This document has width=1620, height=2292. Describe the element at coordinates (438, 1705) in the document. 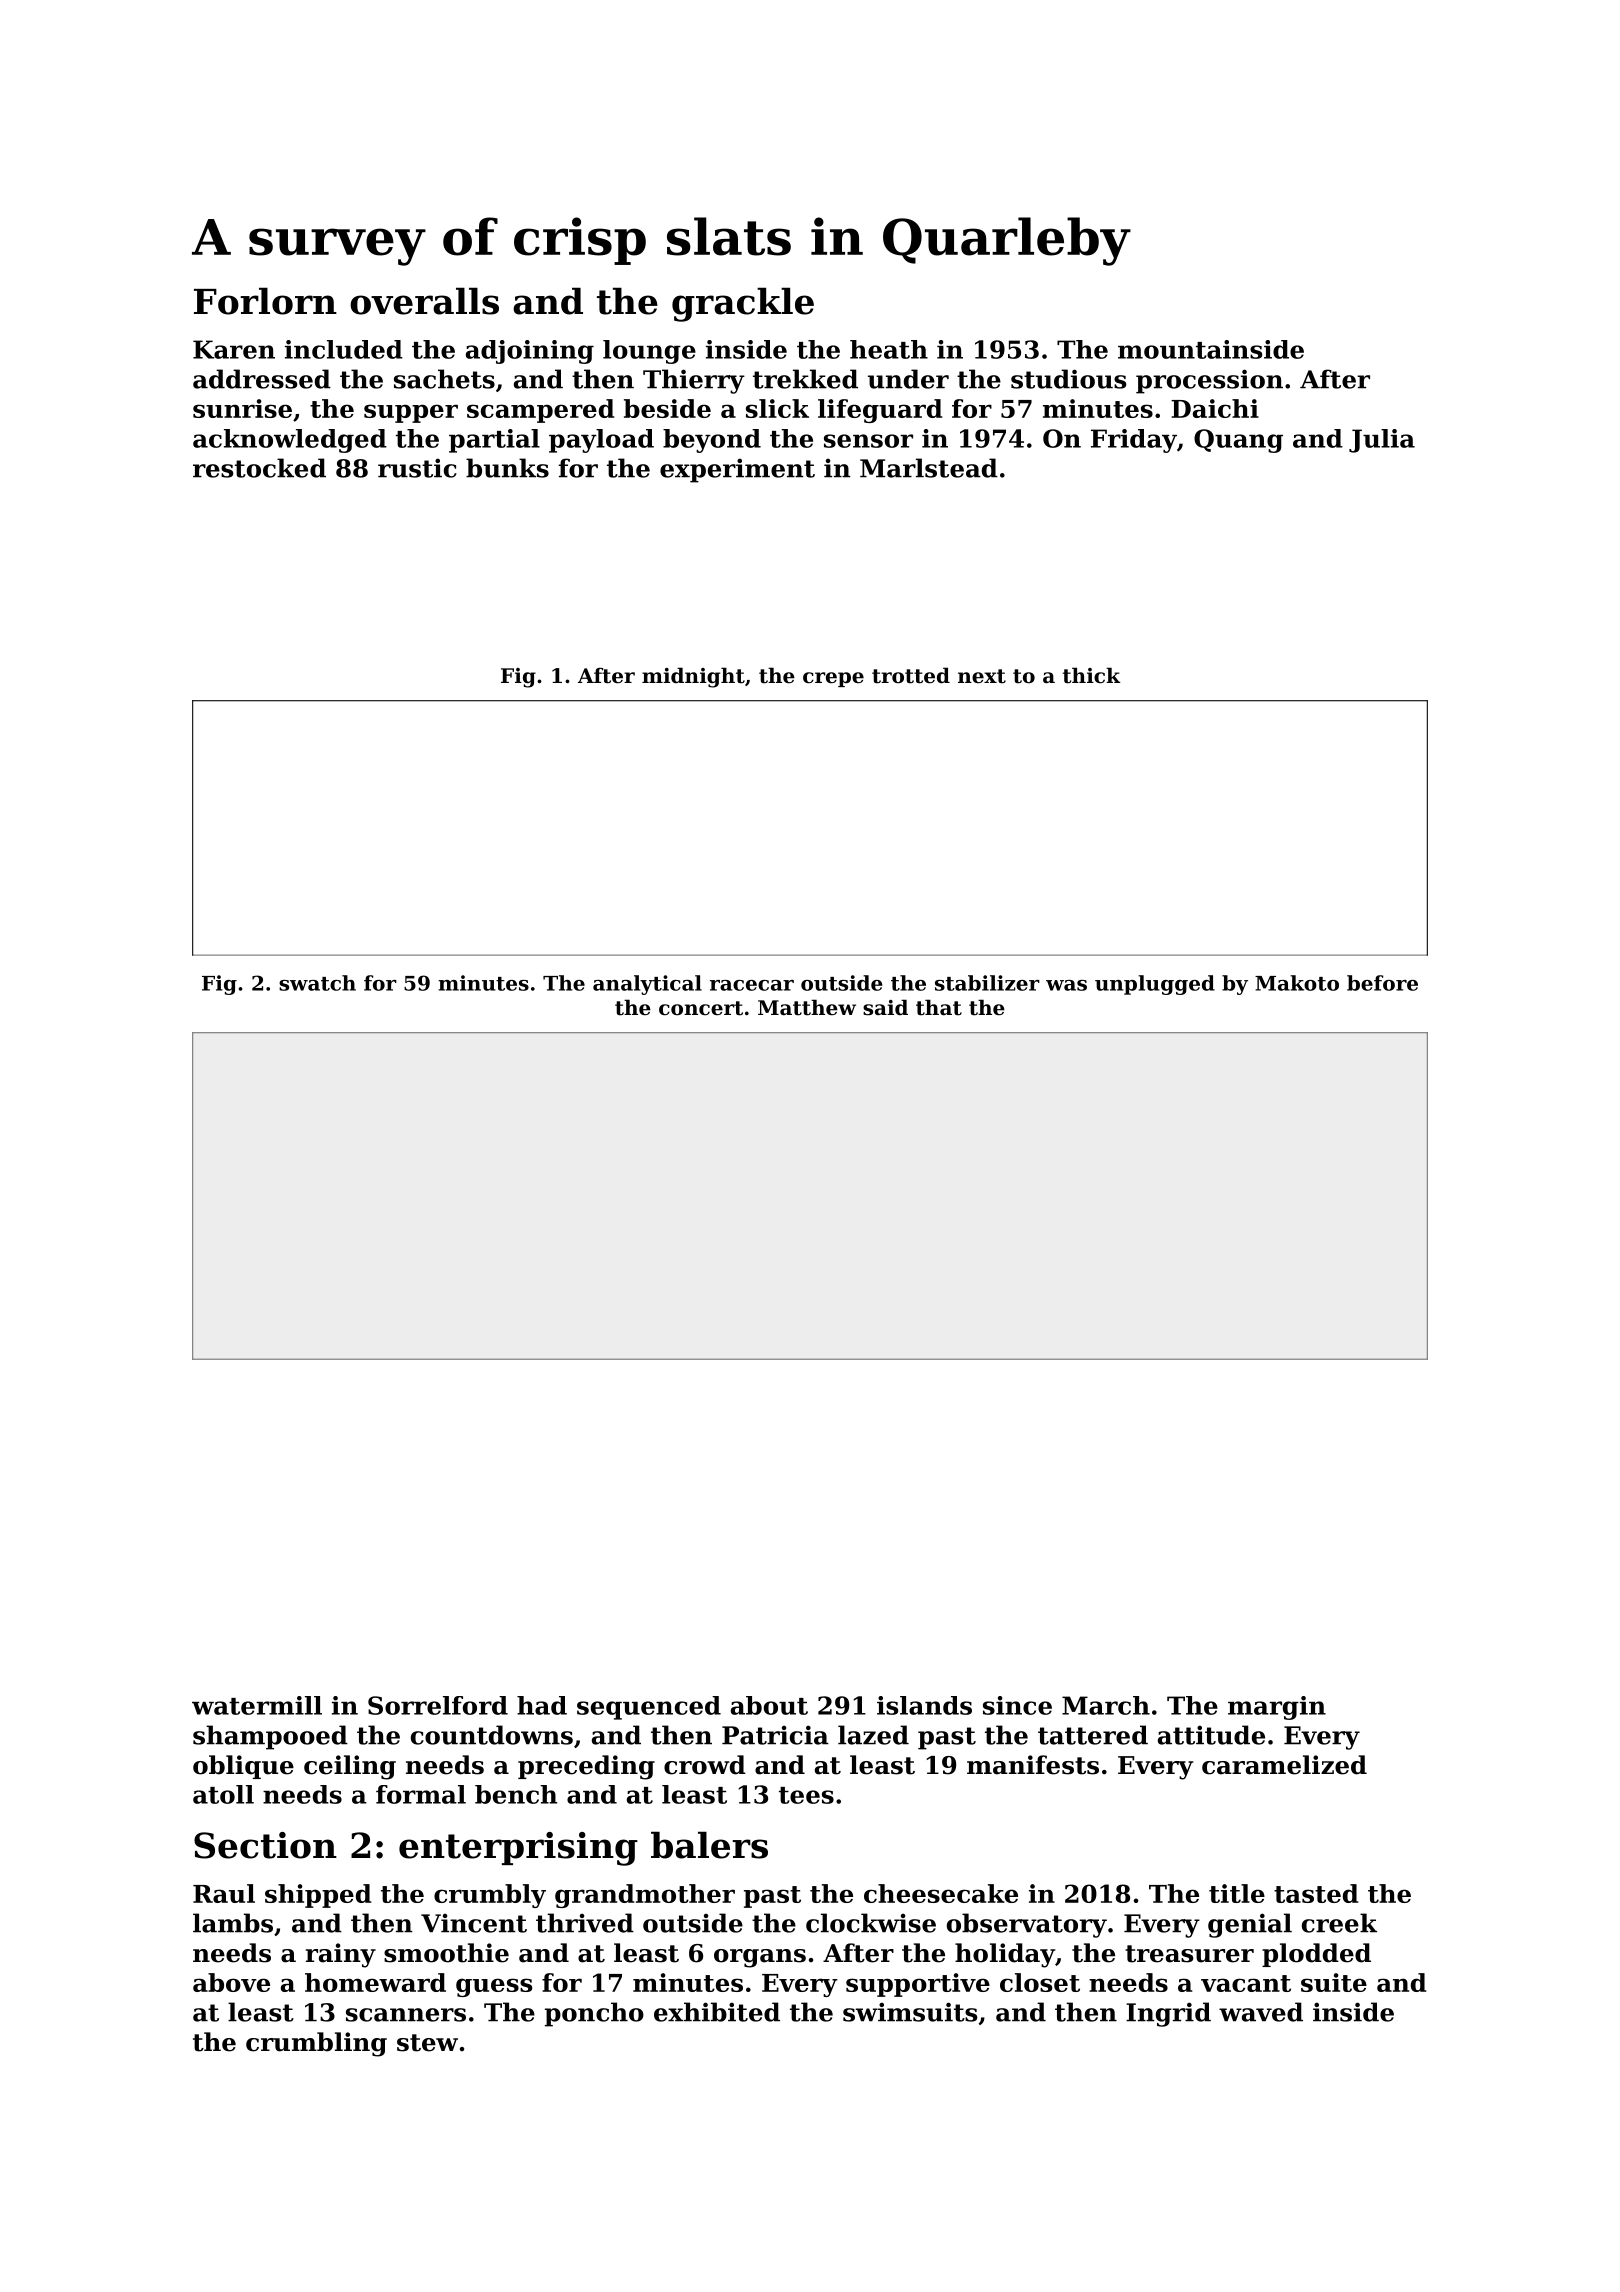

I see `Sorrelford` at that location.
